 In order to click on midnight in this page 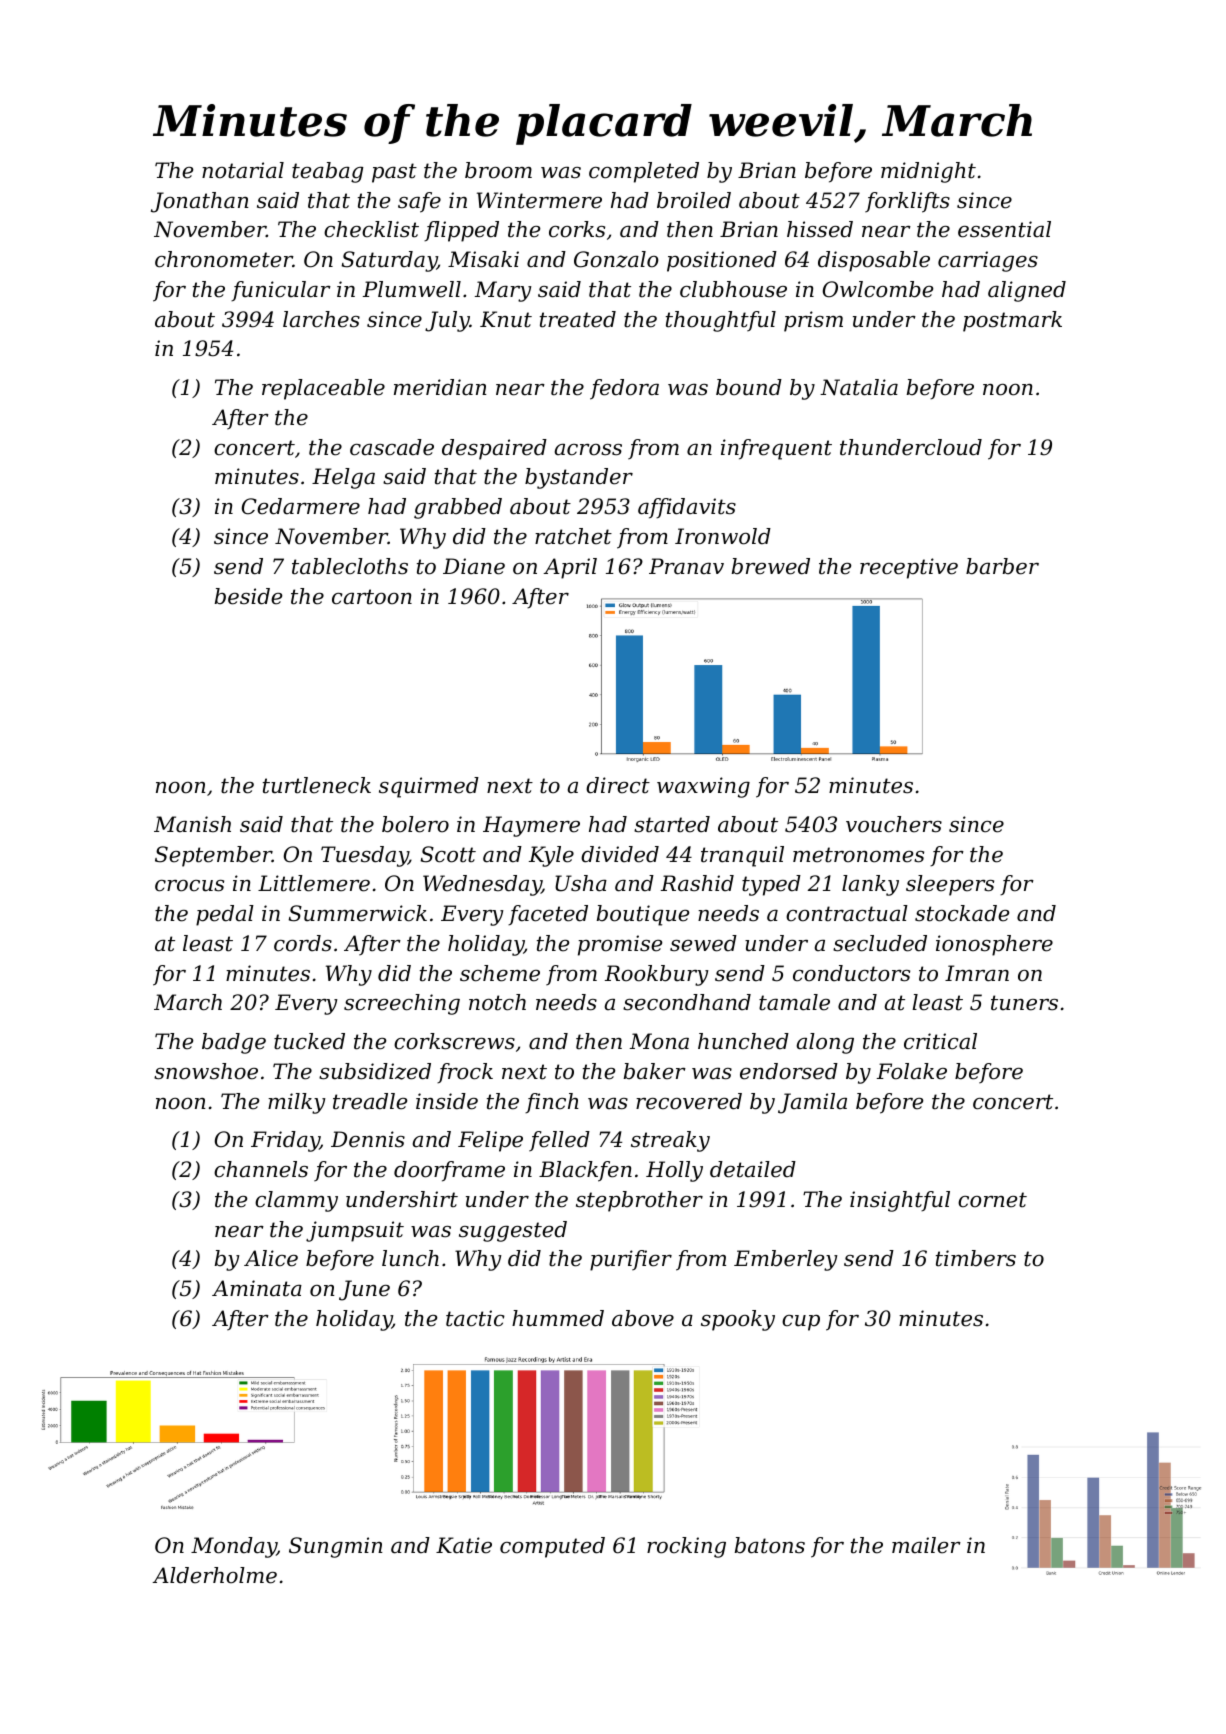, I will do `click(928, 172)`.
